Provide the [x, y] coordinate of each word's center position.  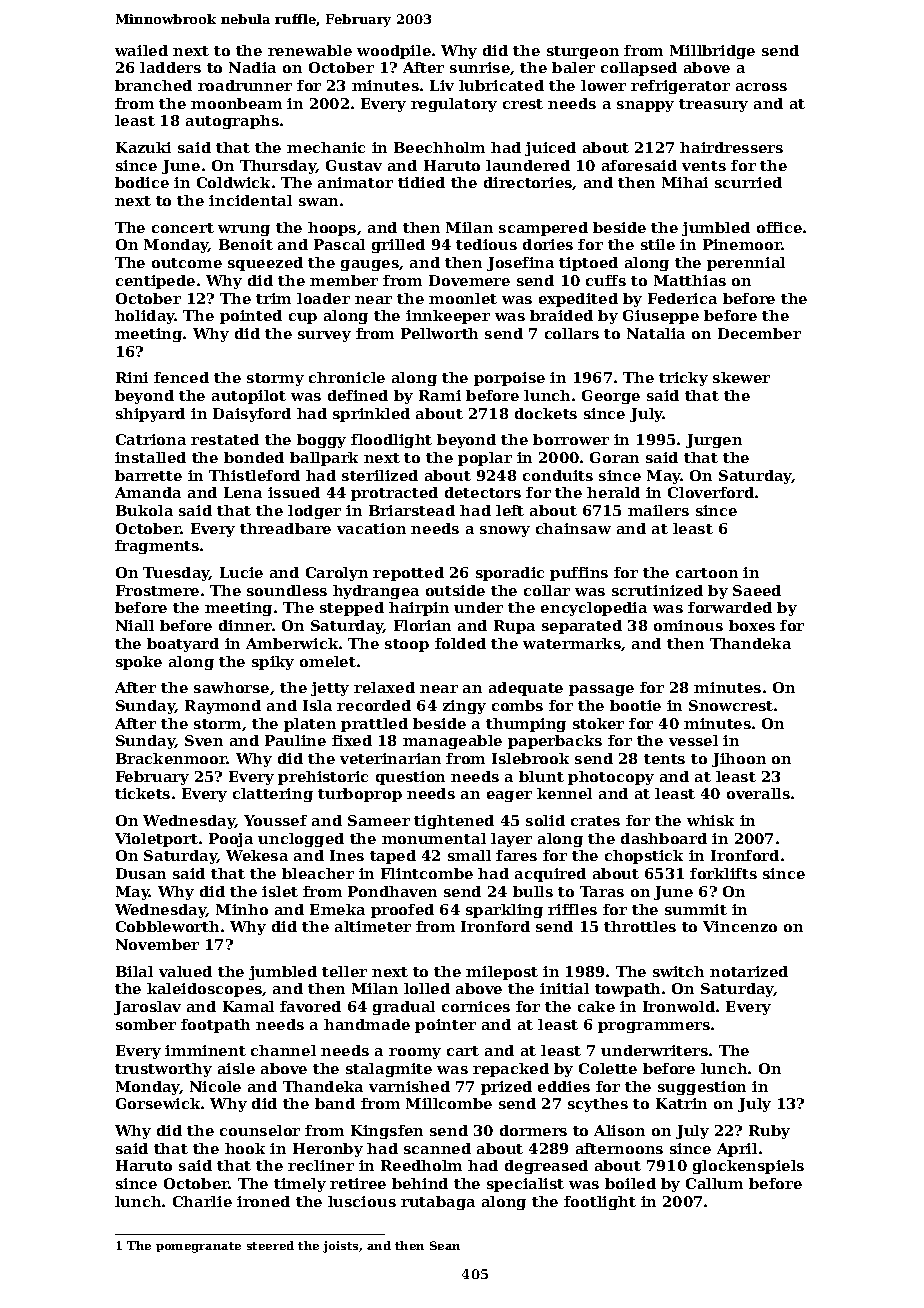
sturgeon [583, 52]
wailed [141, 50]
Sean [445, 1245]
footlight [600, 1203]
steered [270, 1245]
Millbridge [712, 52]
